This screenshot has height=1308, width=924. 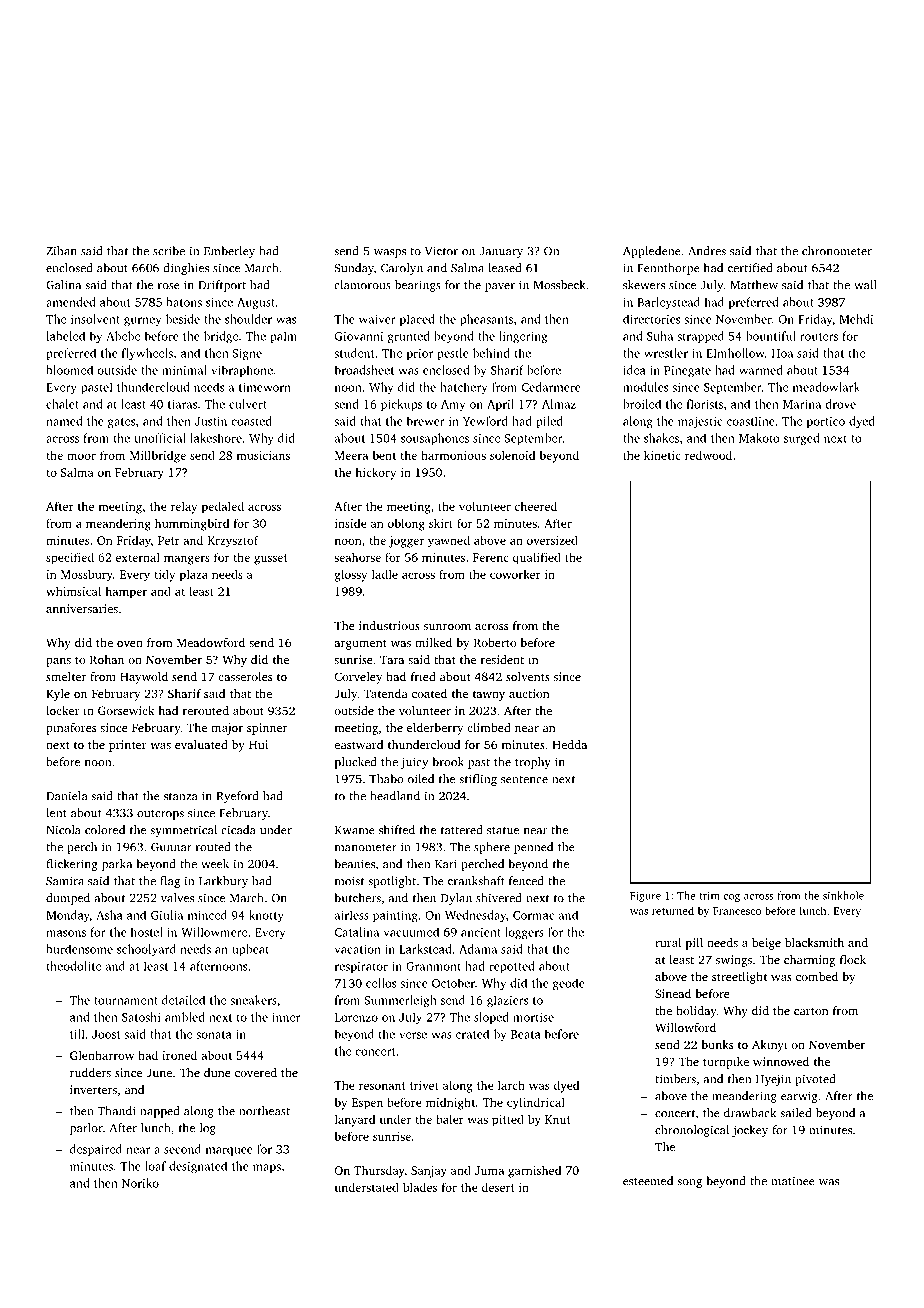 What do you see at coordinates (140, 1183) in the screenshot?
I see `Noriko` at bounding box center [140, 1183].
